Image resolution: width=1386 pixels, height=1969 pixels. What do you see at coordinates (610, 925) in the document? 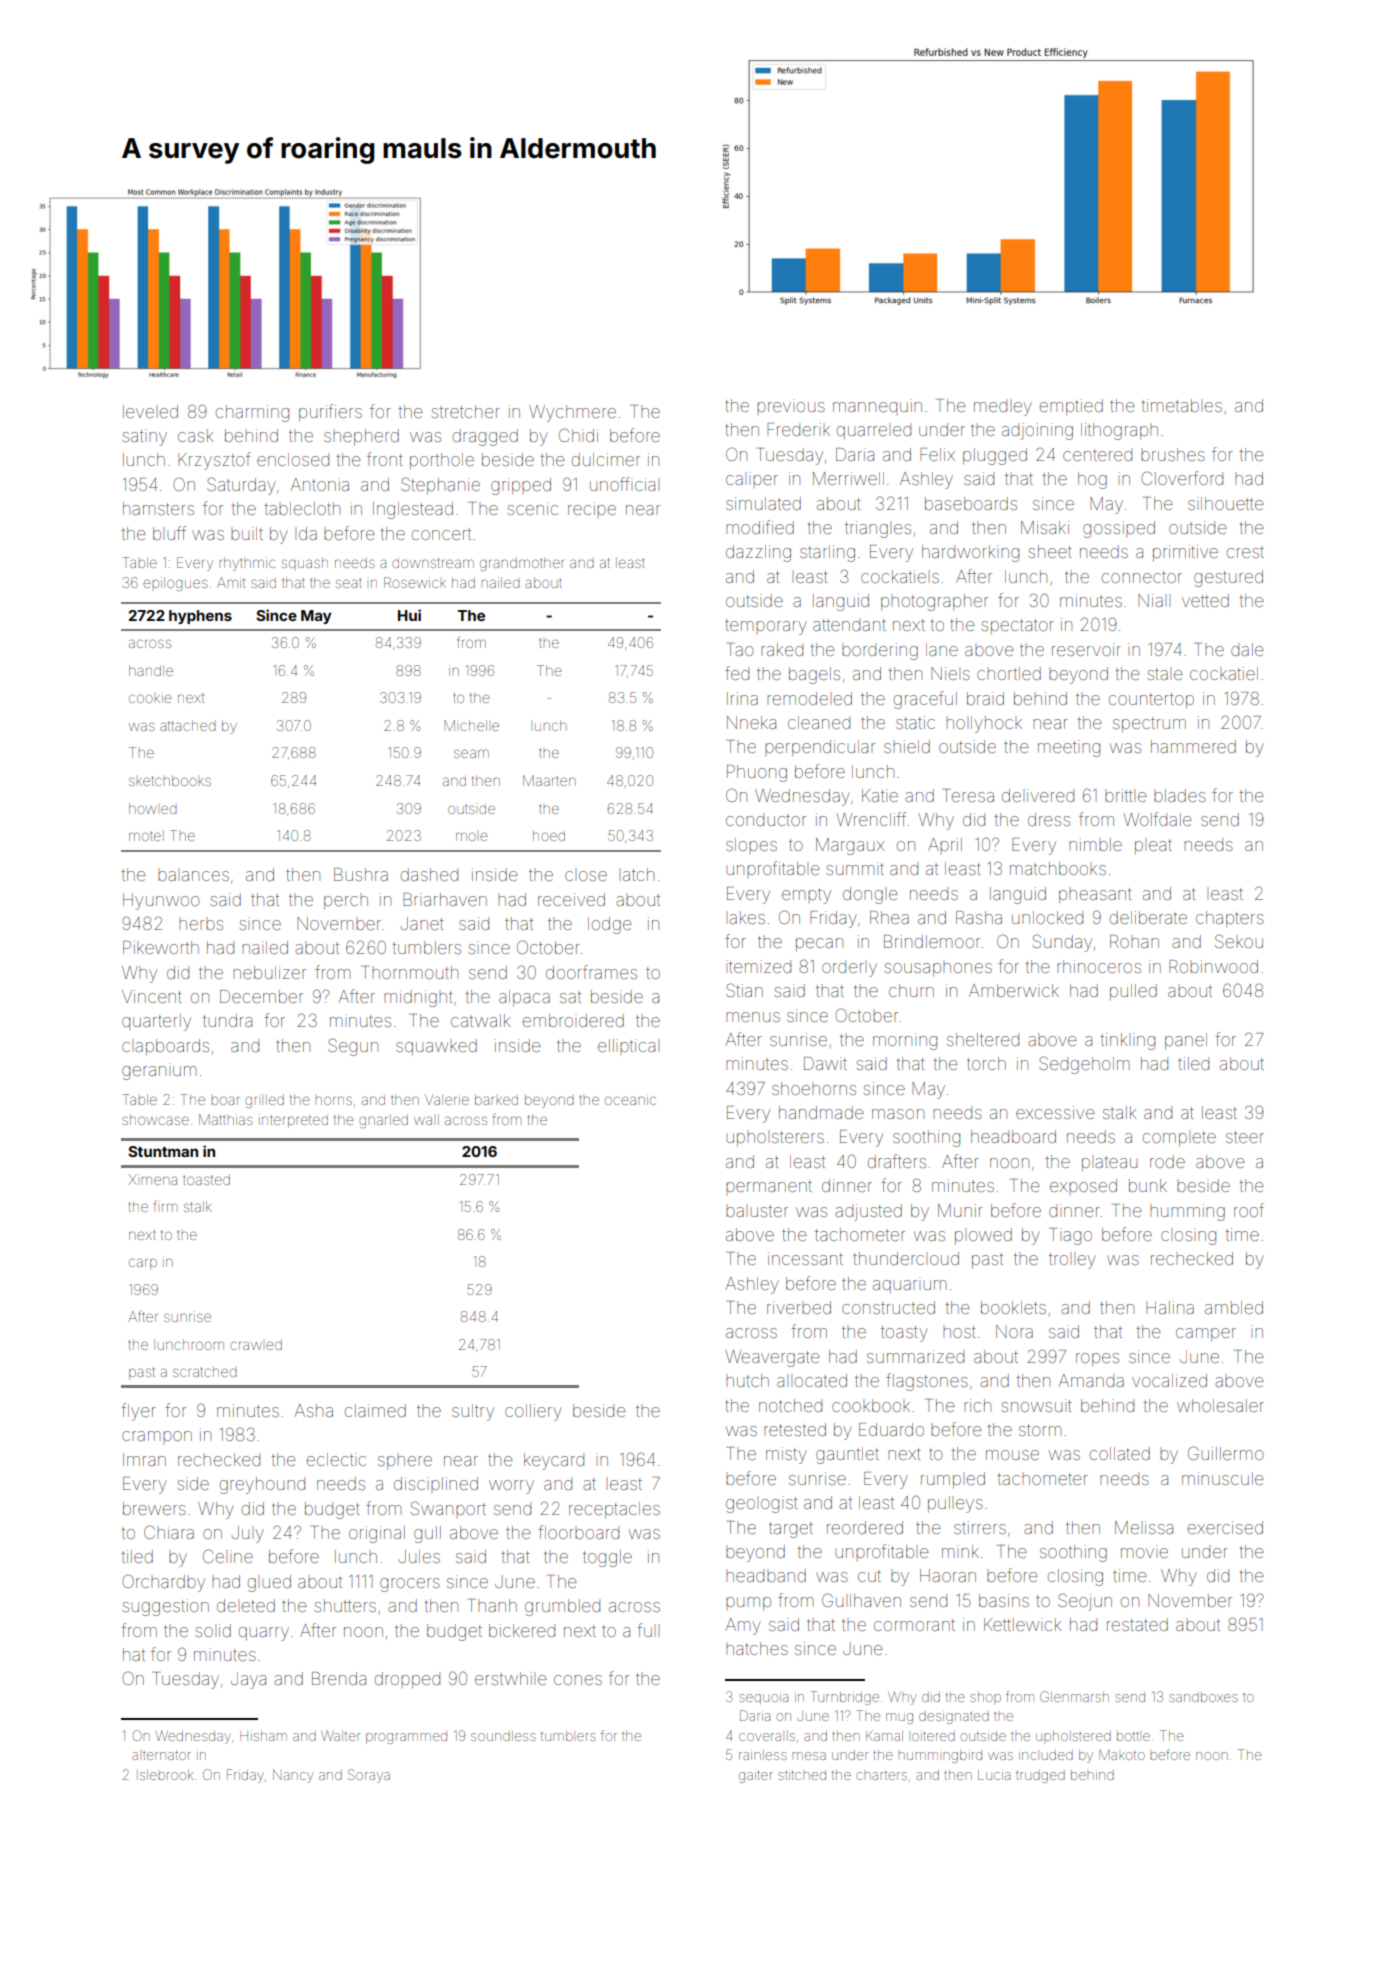
I see `lodge` at bounding box center [610, 925].
